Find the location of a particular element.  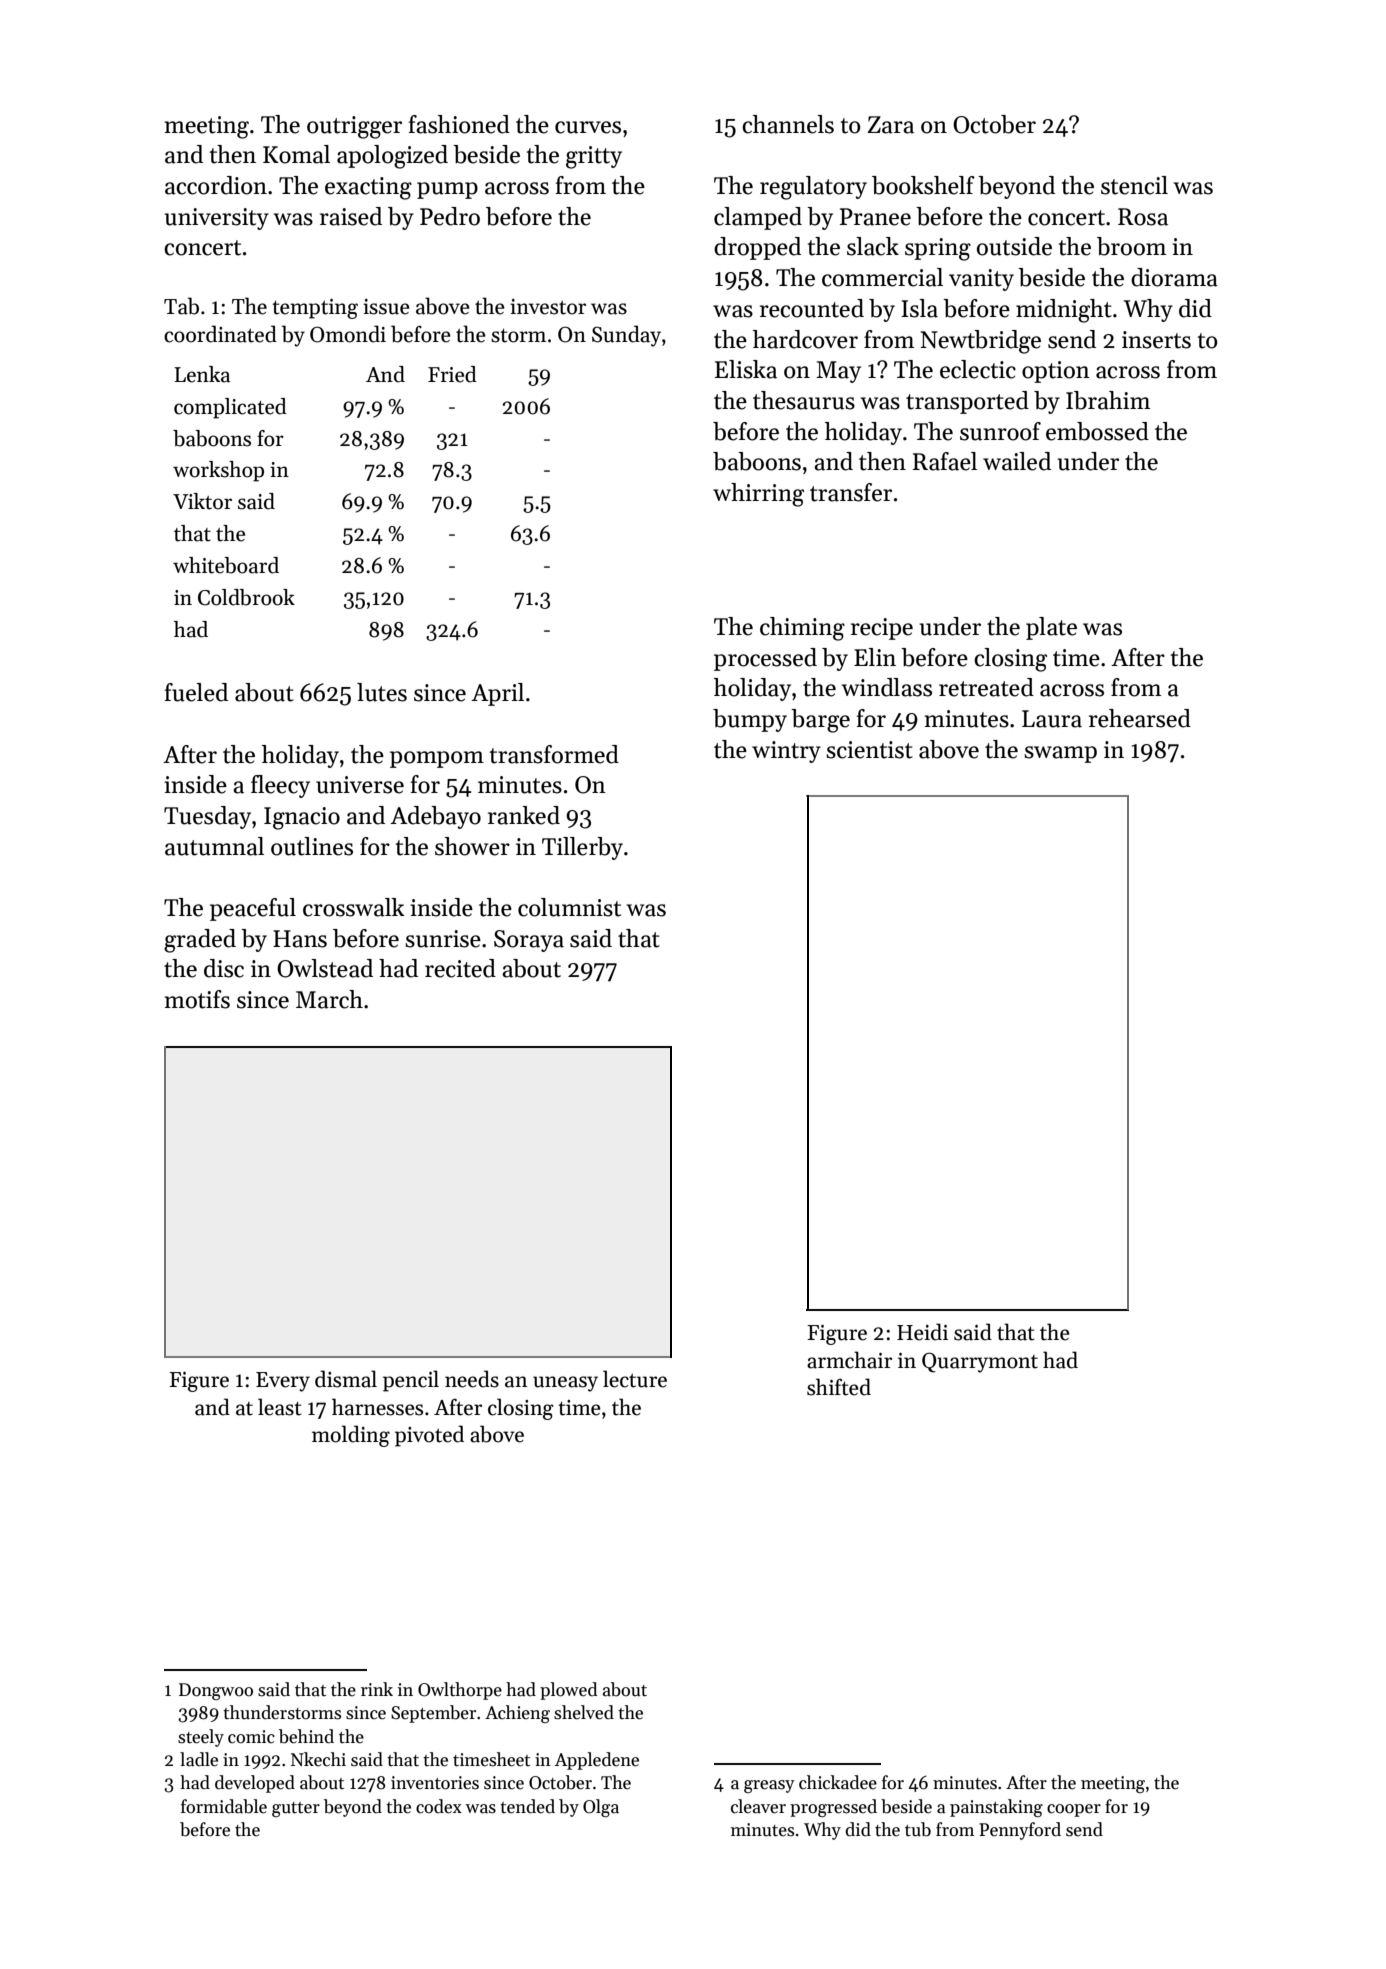

cooper is located at coordinates (1074, 1810).
